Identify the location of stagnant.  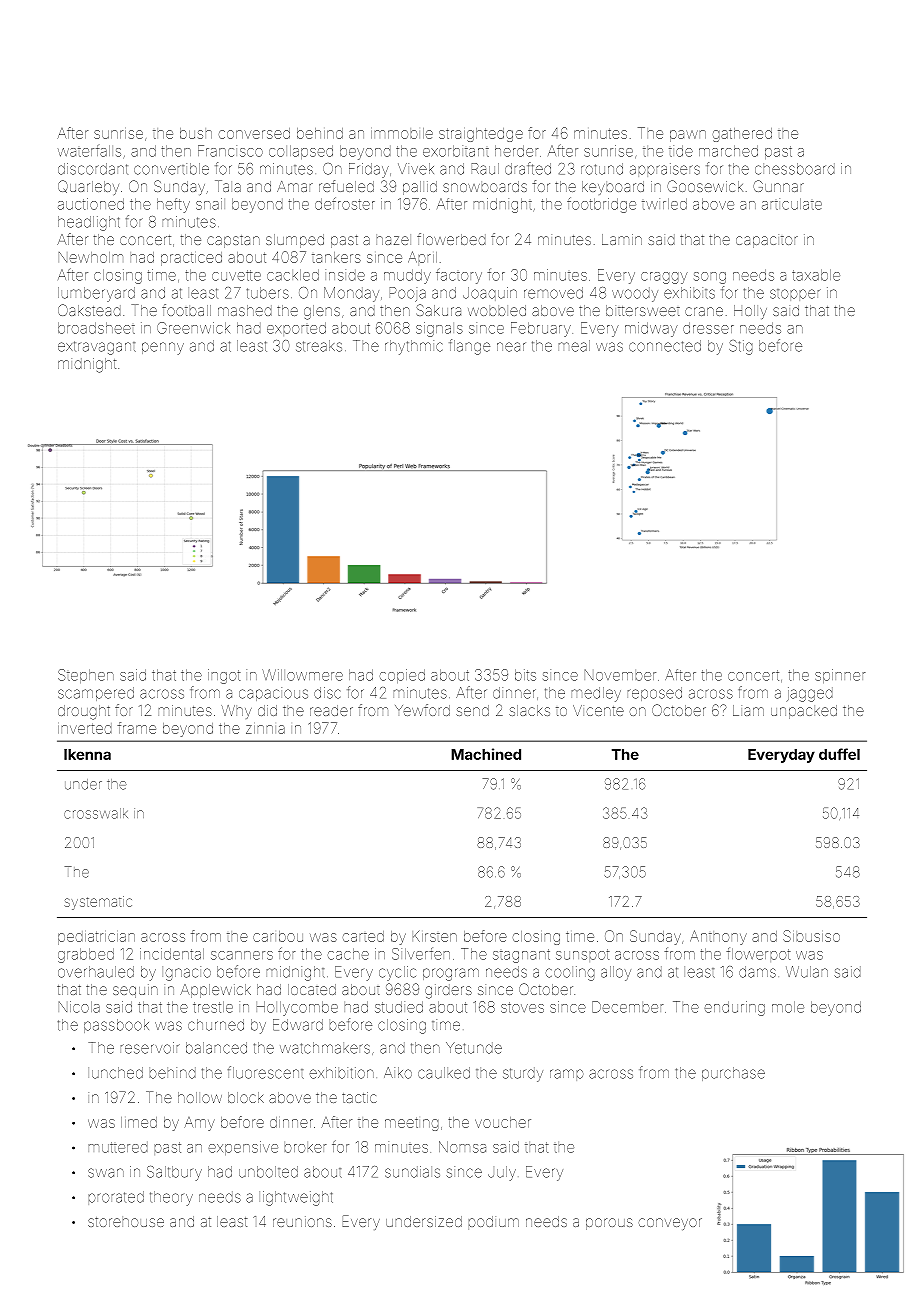
(521, 956).
